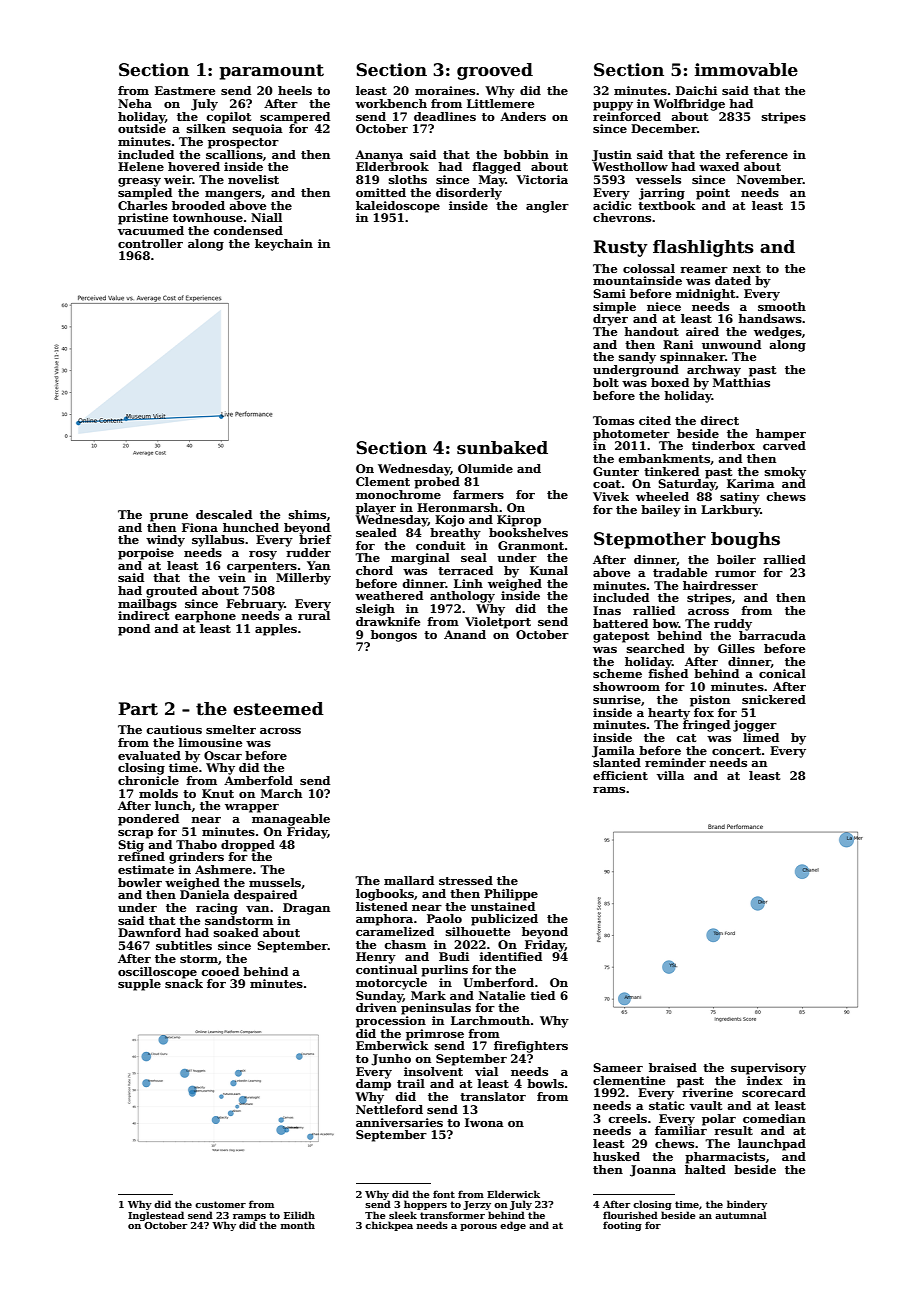  What do you see at coordinates (696, 90) in the page?
I see `Daichi` at bounding box center [696, 90].
